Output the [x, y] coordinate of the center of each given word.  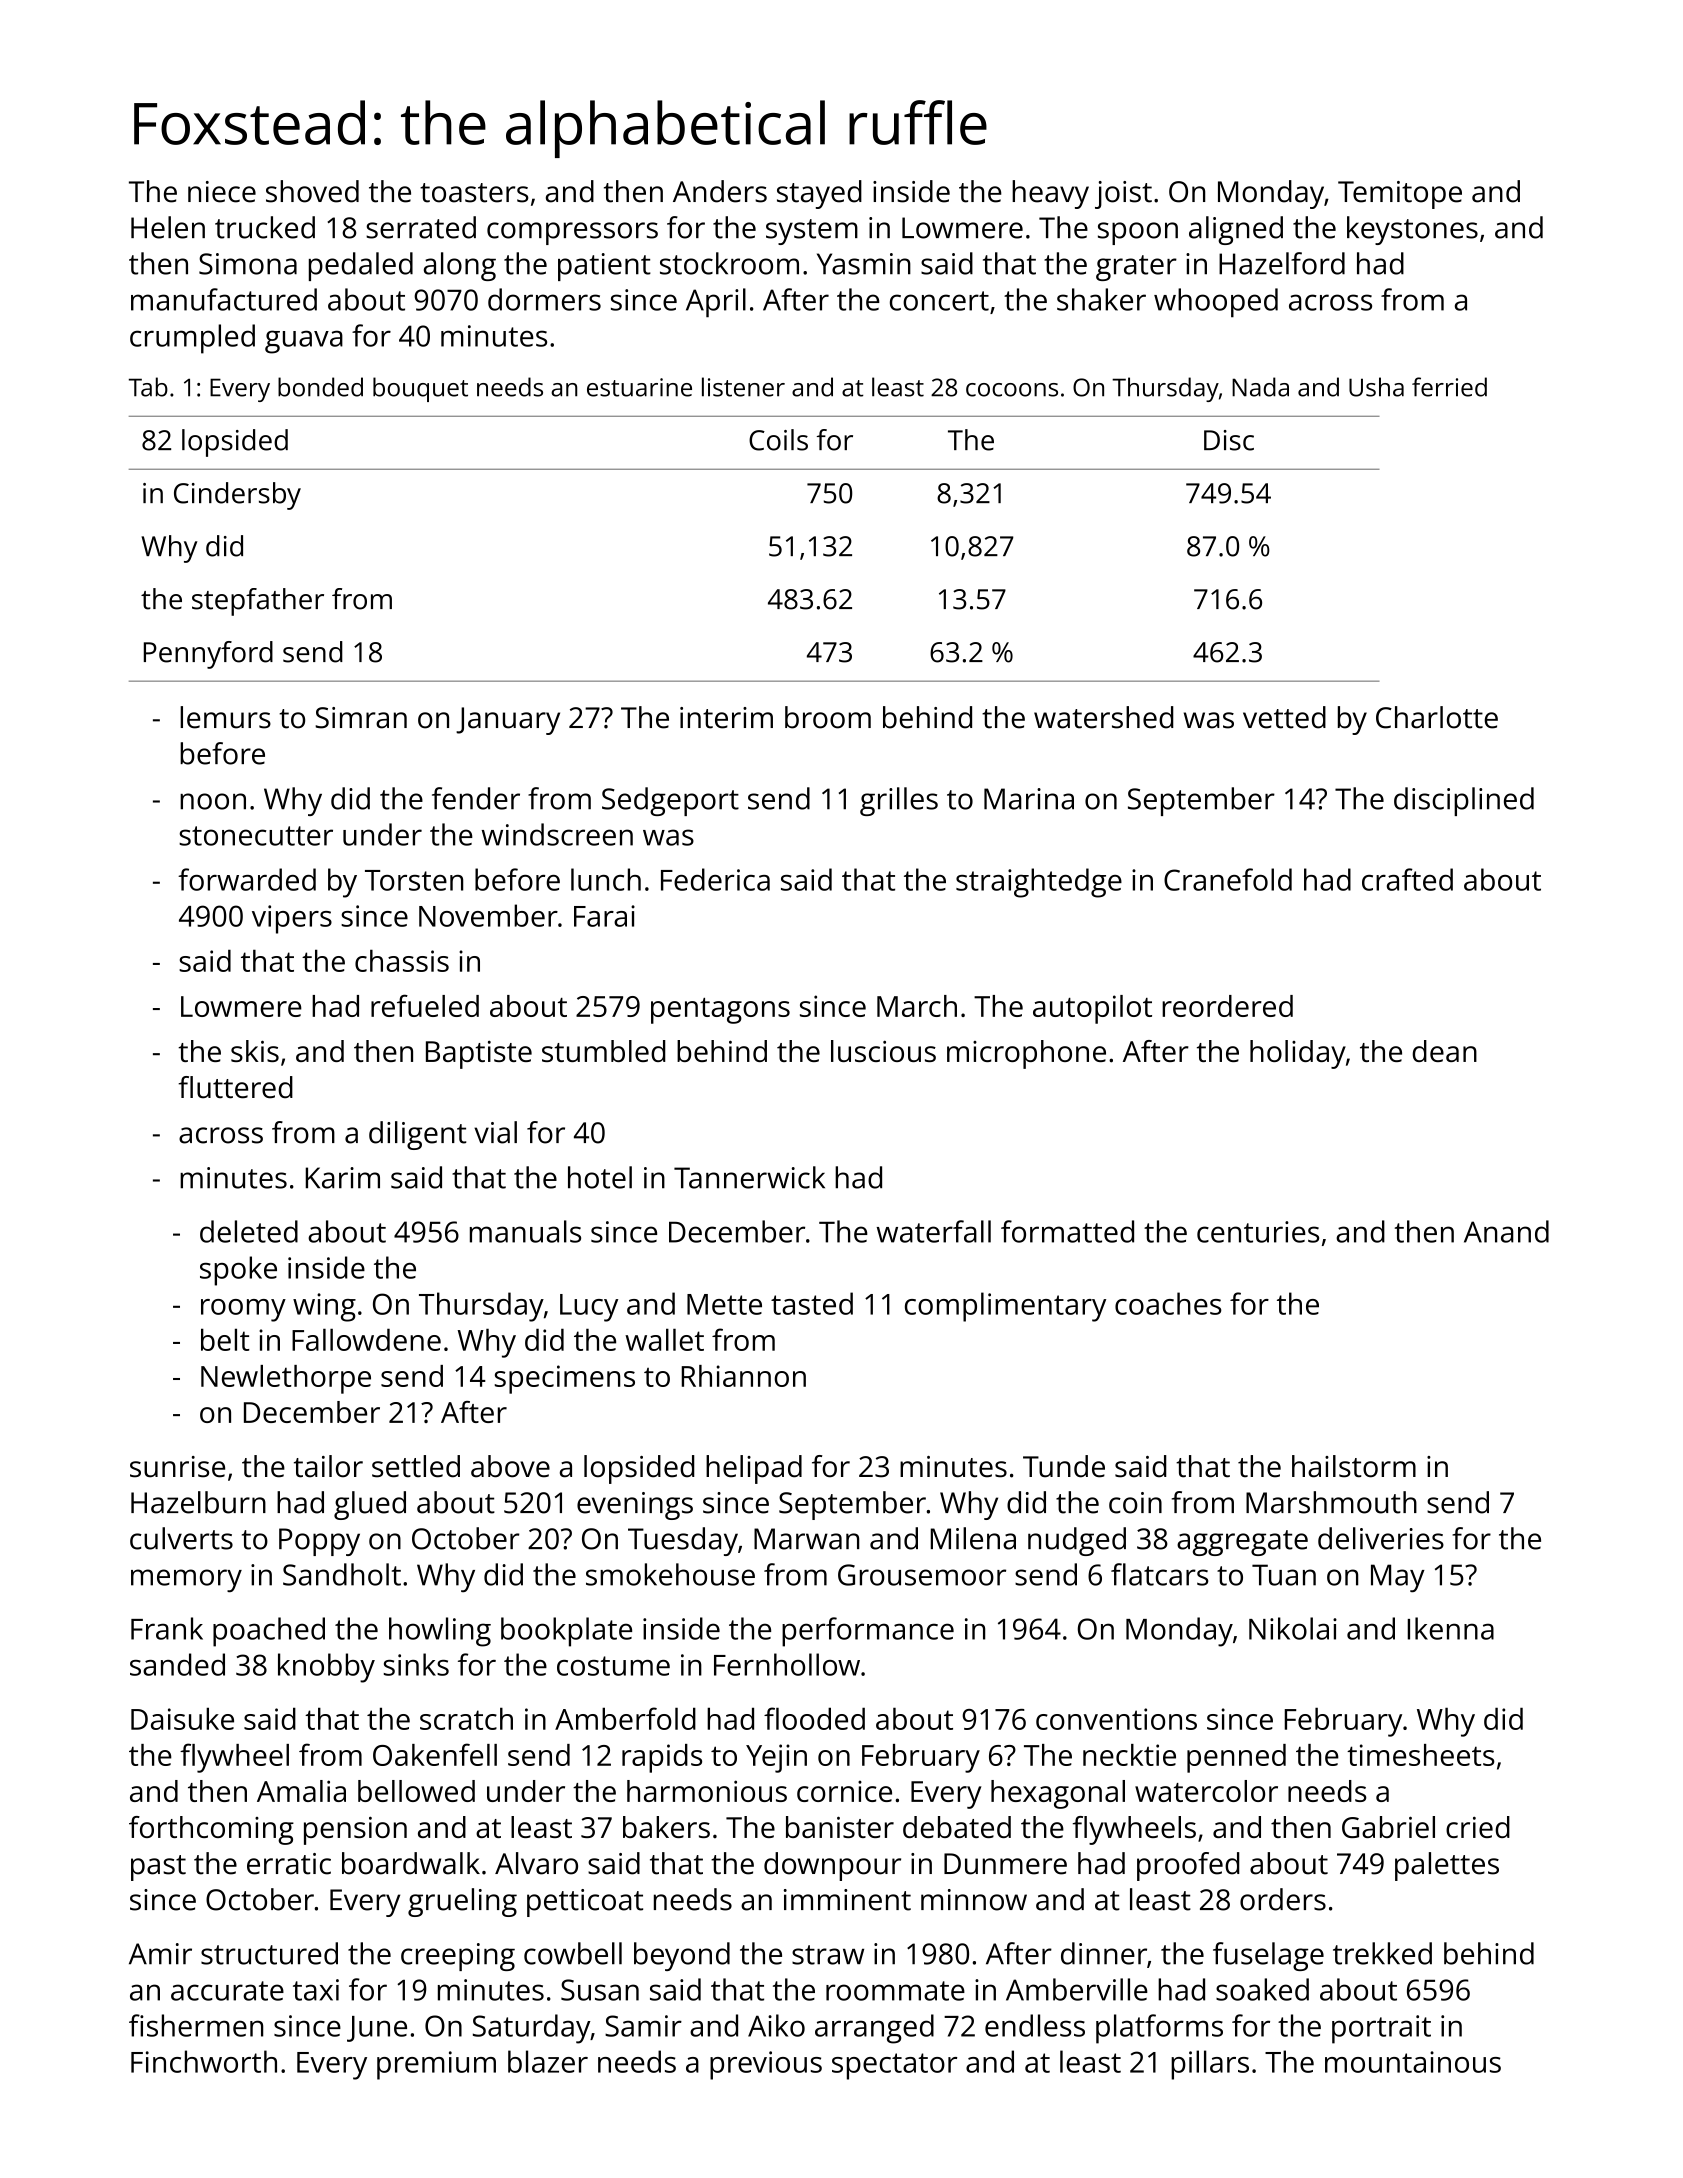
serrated [421, 227]
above [510, 1466]
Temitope [1400, 195]
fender [476, 798]
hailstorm [1354, 1466]
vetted [1284, 717]
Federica [715, 879]
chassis [402, 960]
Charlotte [1437, 717]
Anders [720, 191]
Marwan [806, 1539]
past [158, 1868]
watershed [1103, 717]
